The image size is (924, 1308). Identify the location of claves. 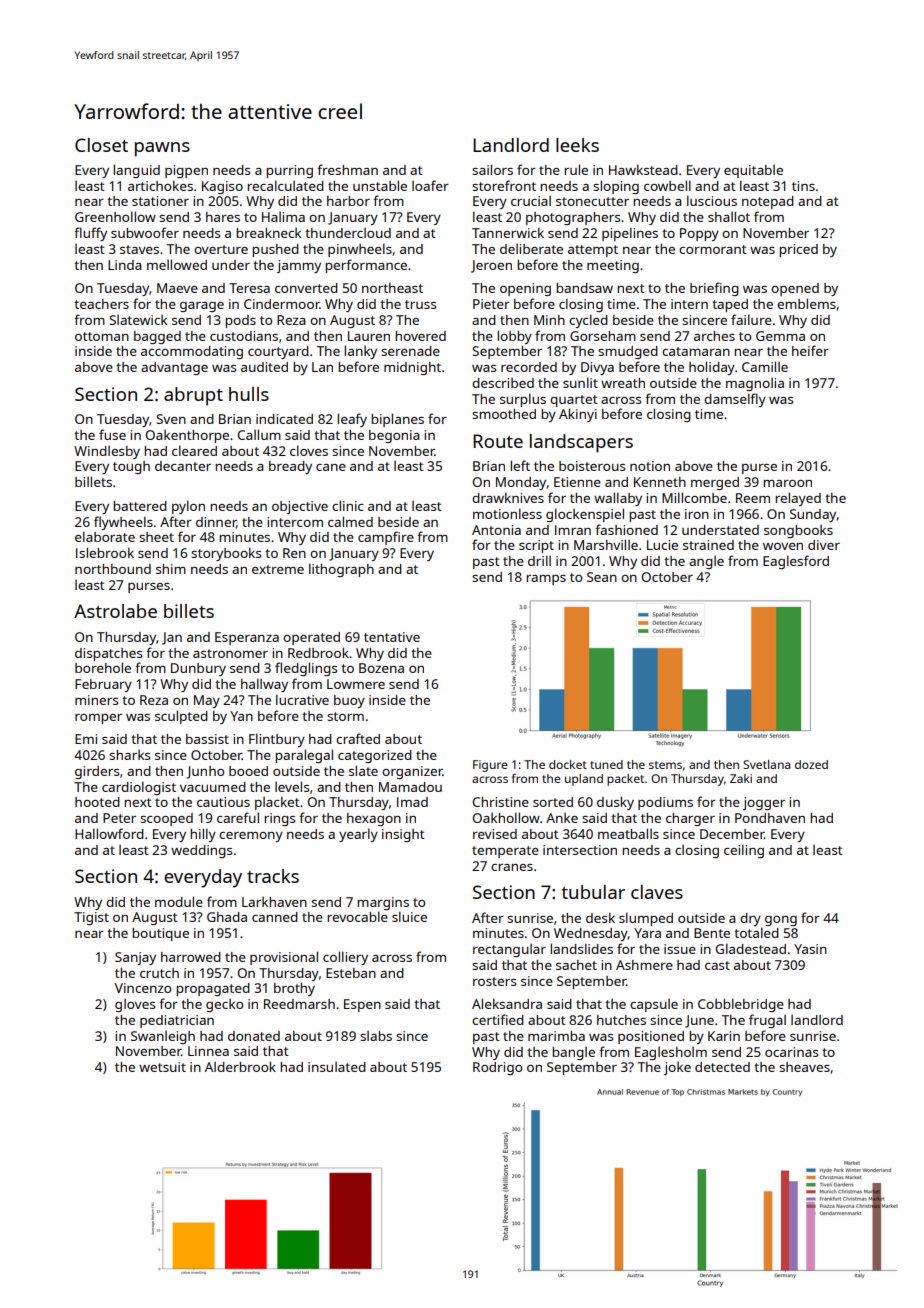
(657, 892).
